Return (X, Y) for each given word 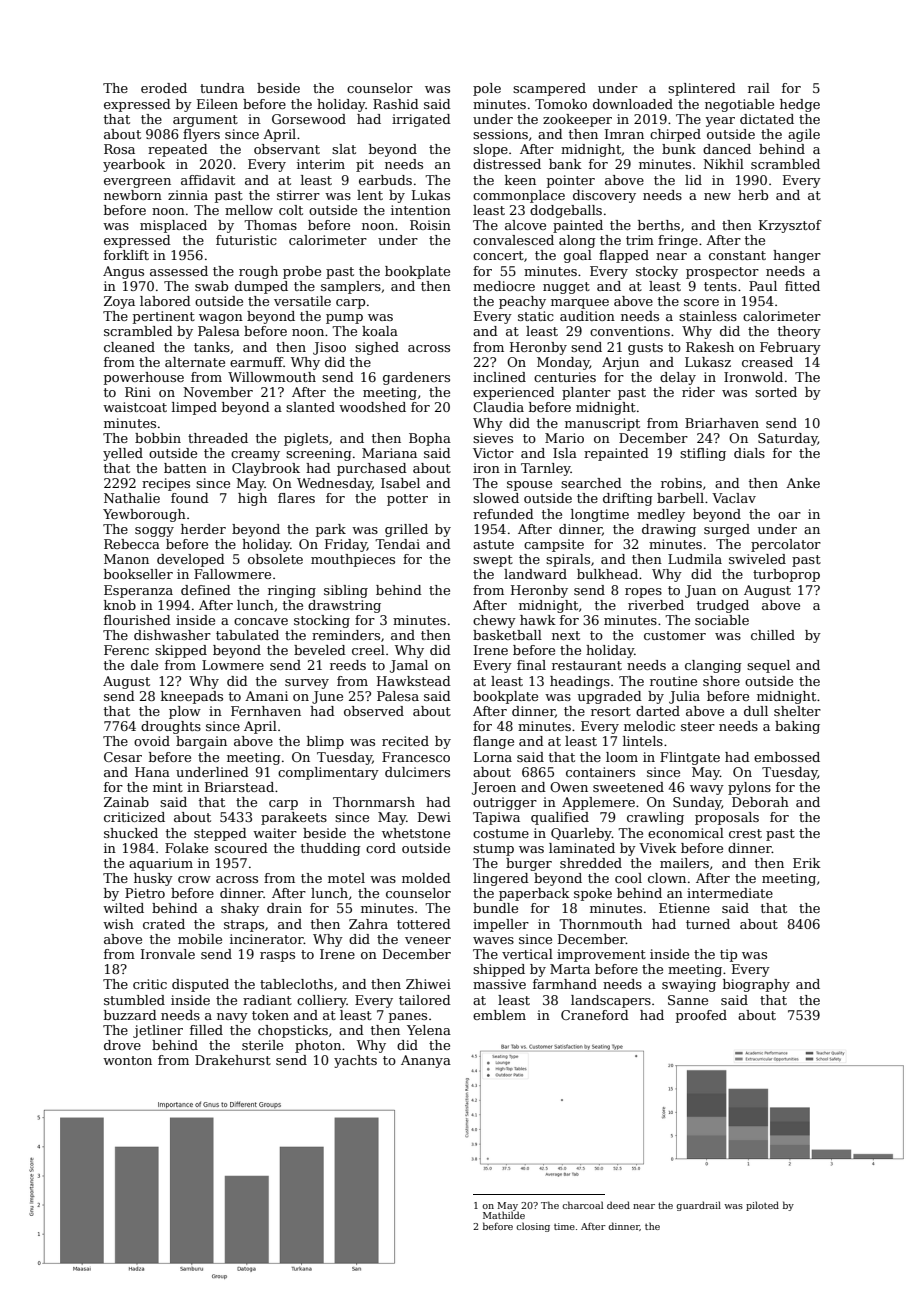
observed (374, 711)
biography (756, 985)
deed (618, 1205)
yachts (355, 1061)
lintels (643, 741)
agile (804, 135)
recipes (166, 484)
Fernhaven (266, 711)
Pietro (145, 893)
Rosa (119, 149)
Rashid (396, 104)
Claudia (498, 407)
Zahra (368, 924)
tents (720, 286)
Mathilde (504, 1215)
